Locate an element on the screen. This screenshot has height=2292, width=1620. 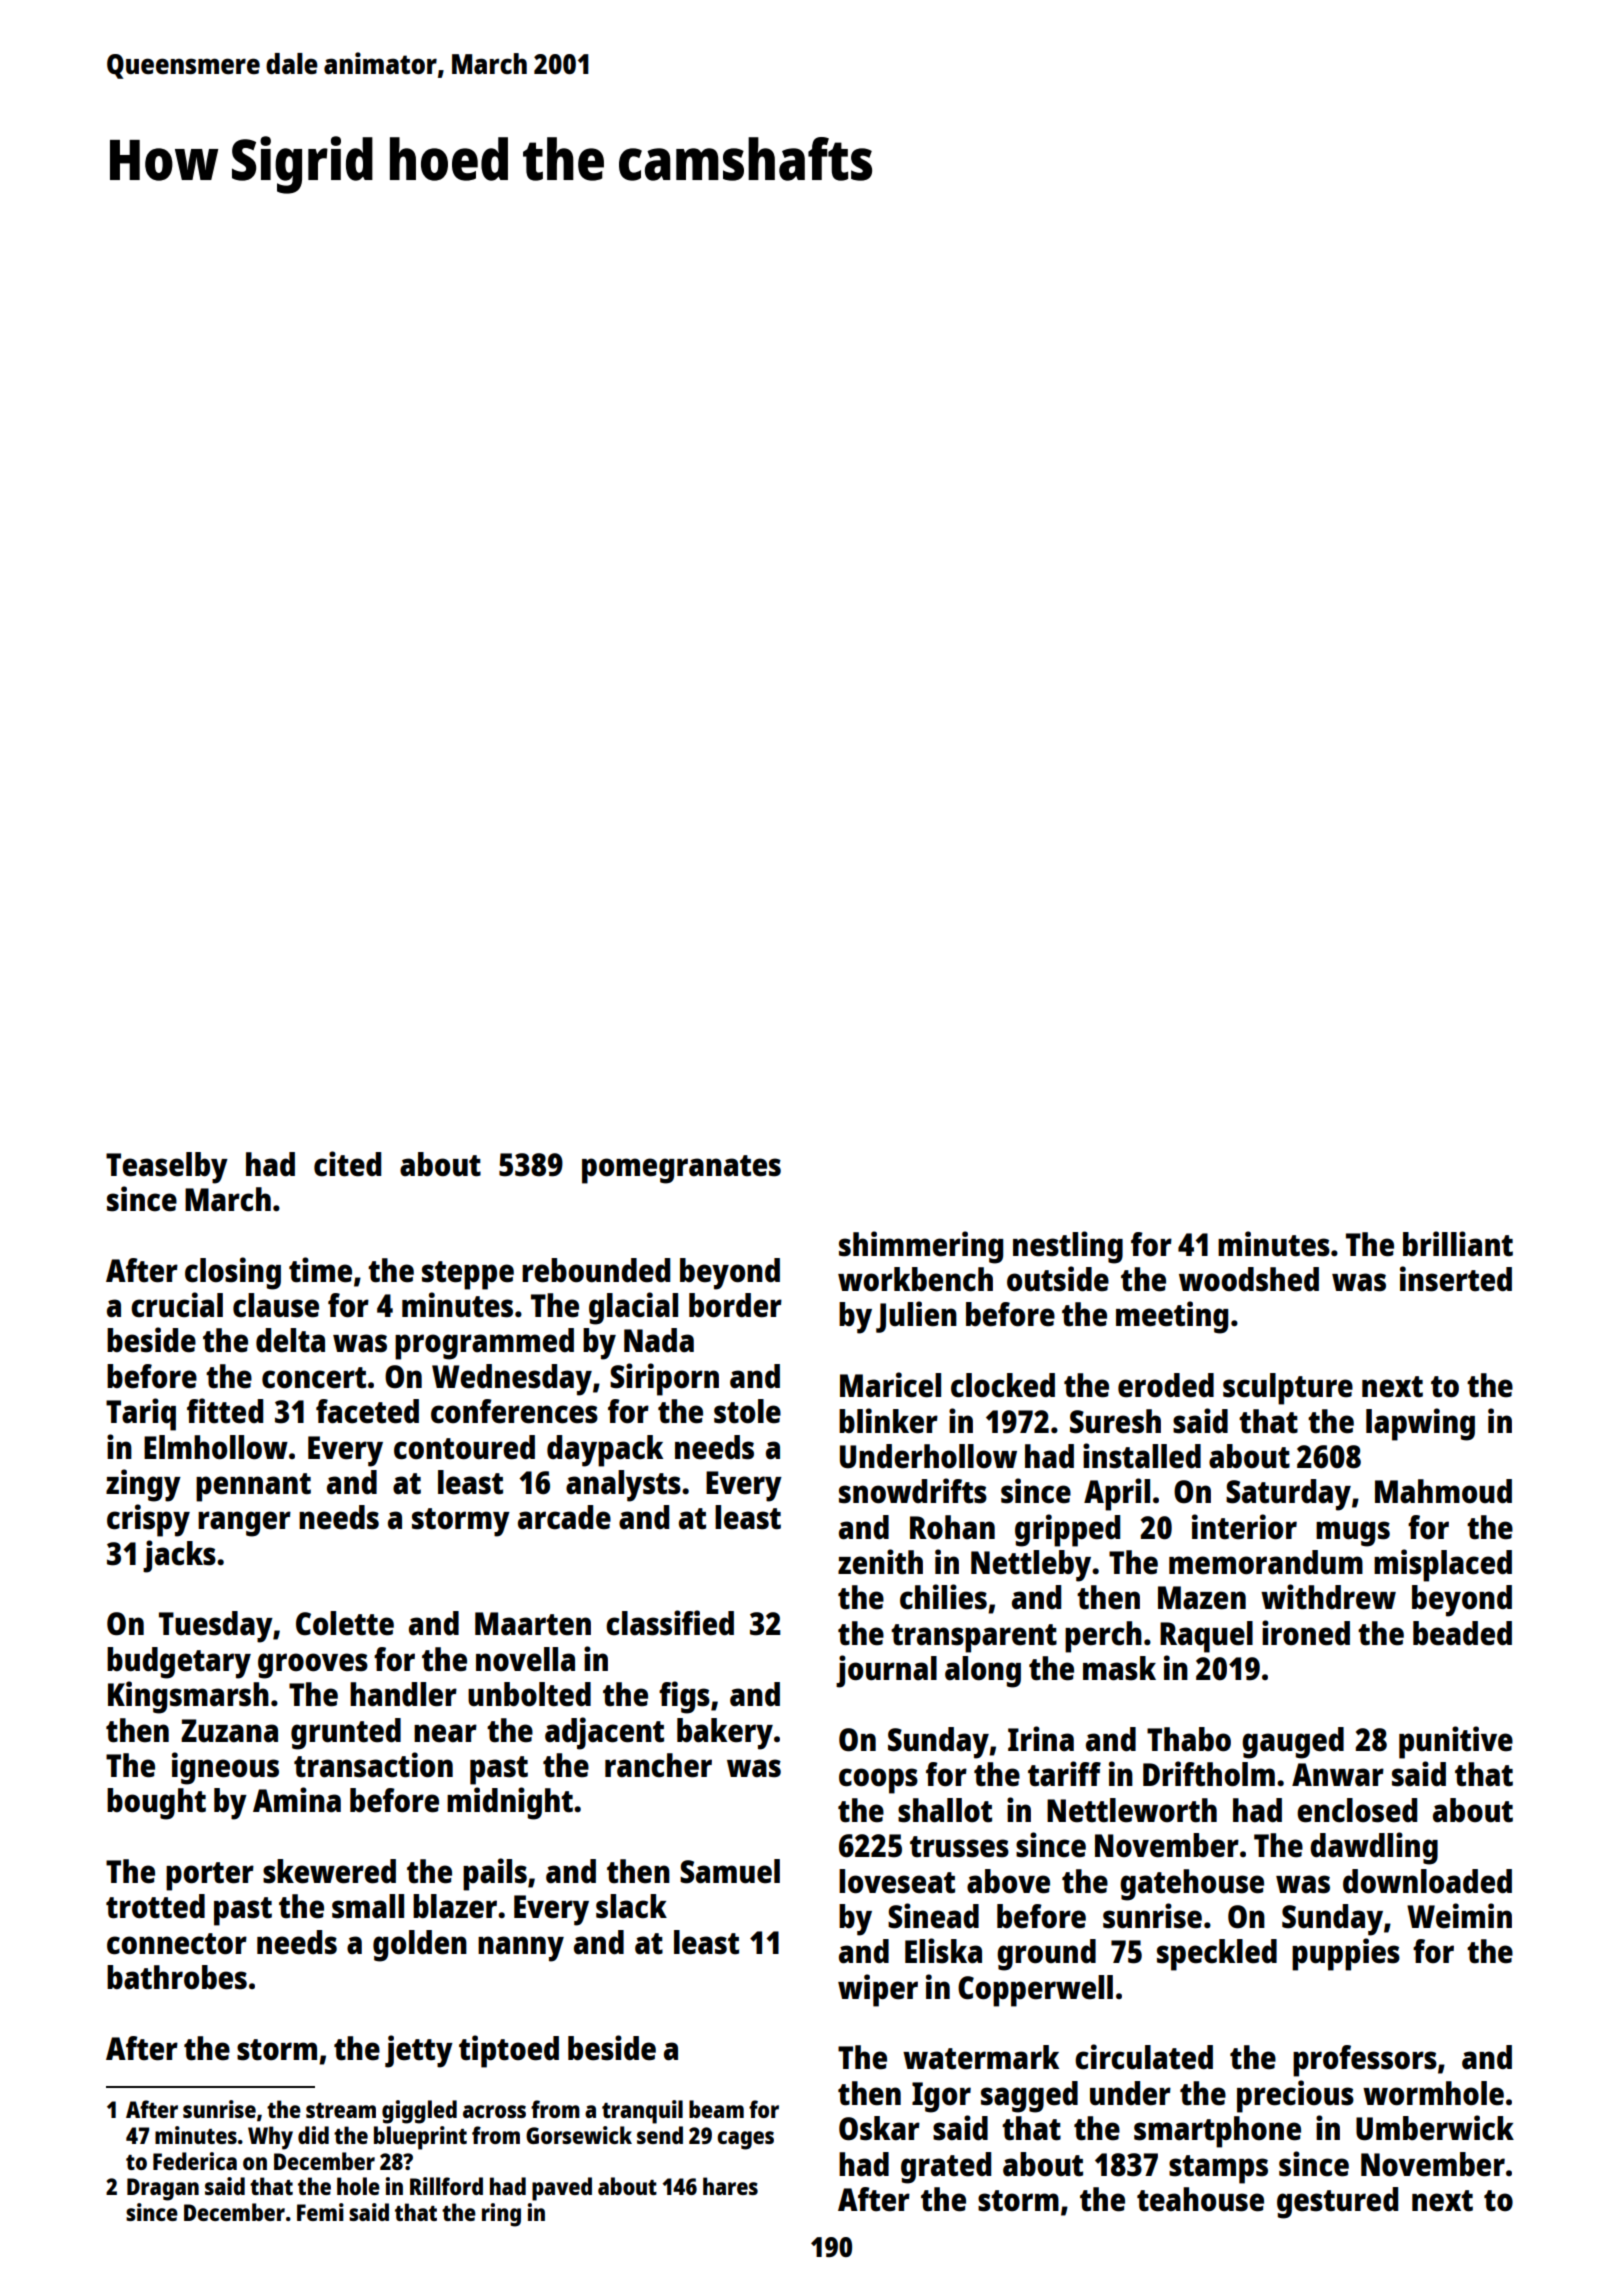
steppe is located at coordinates (468, 1275).
